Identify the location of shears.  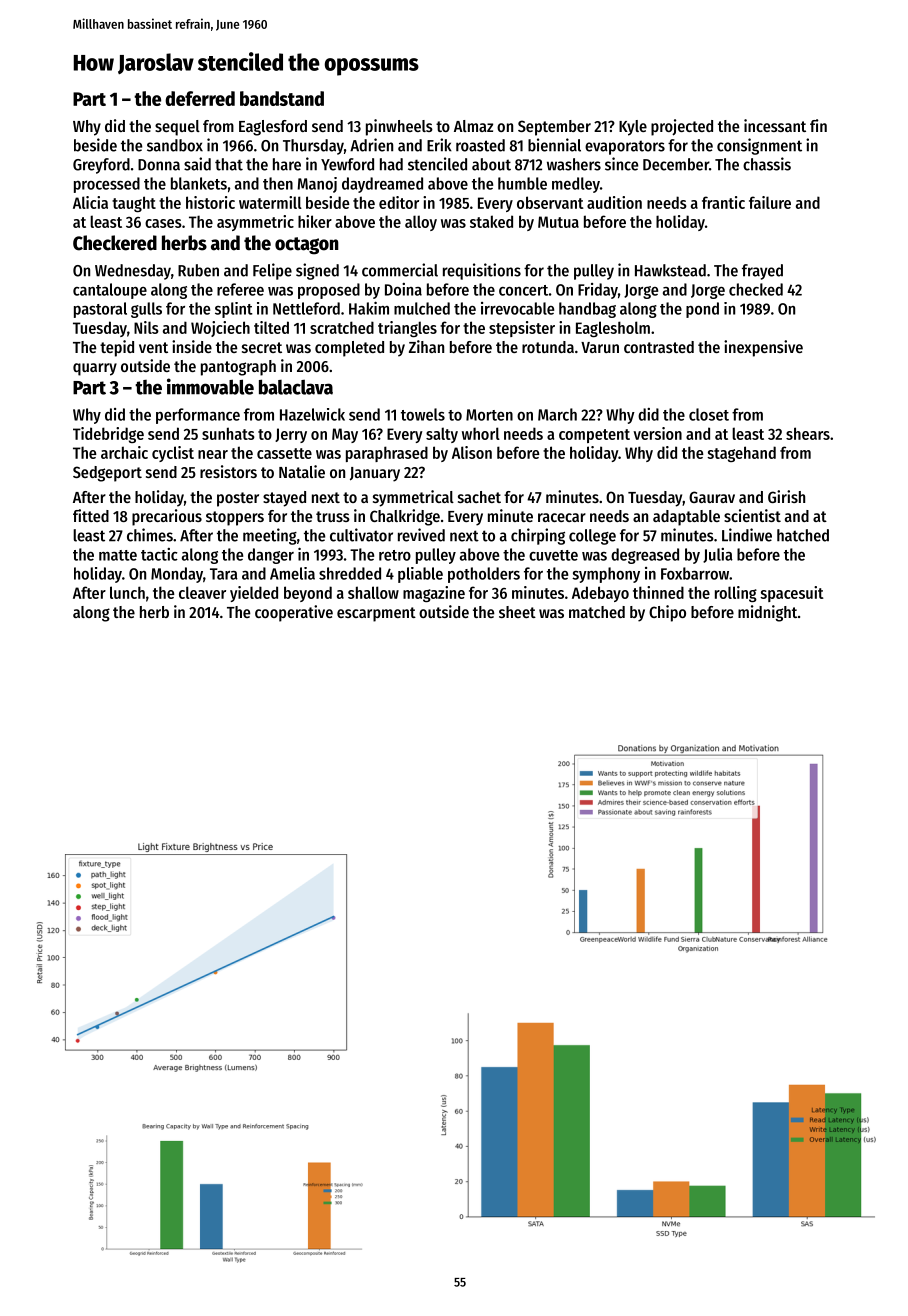
(808, 433).
